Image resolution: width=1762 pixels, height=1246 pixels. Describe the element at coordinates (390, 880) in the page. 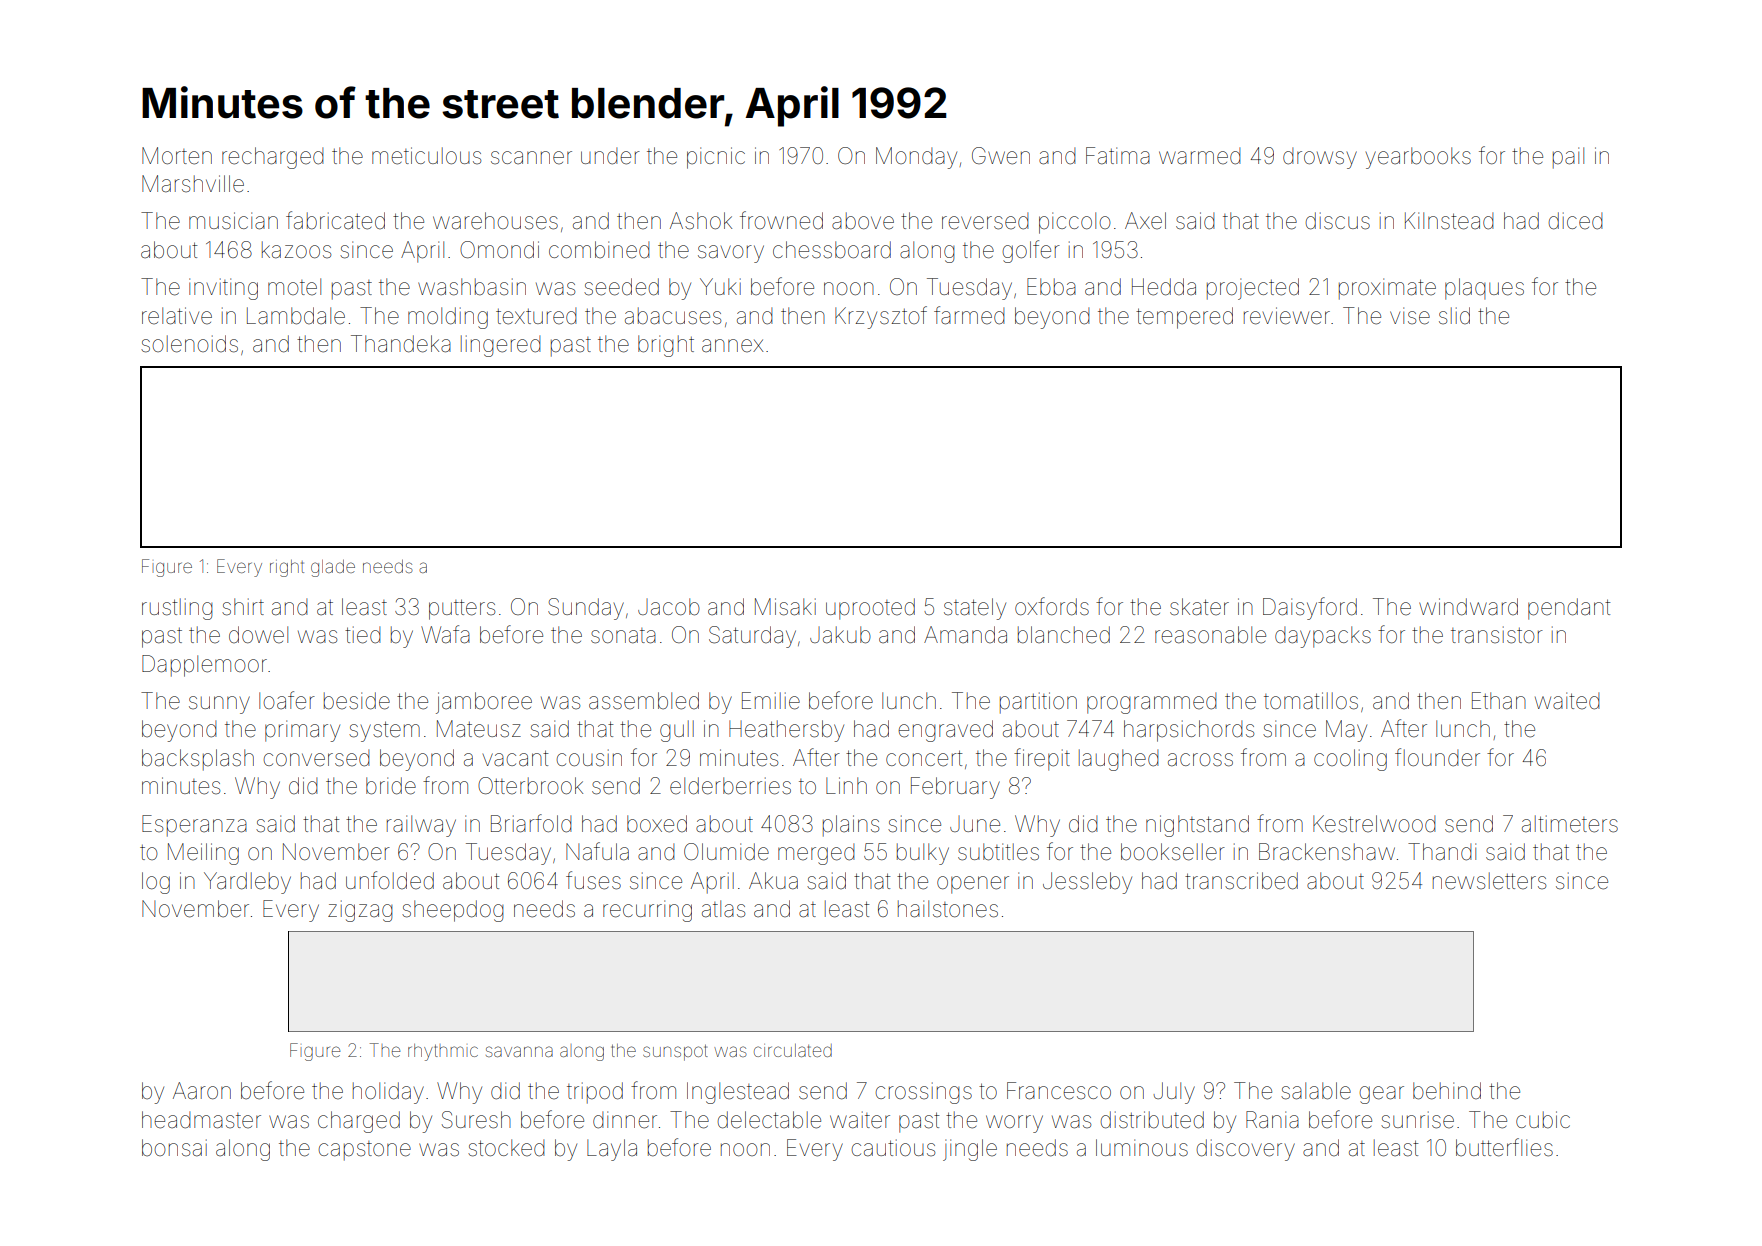

I see `unfolded` at that location.
